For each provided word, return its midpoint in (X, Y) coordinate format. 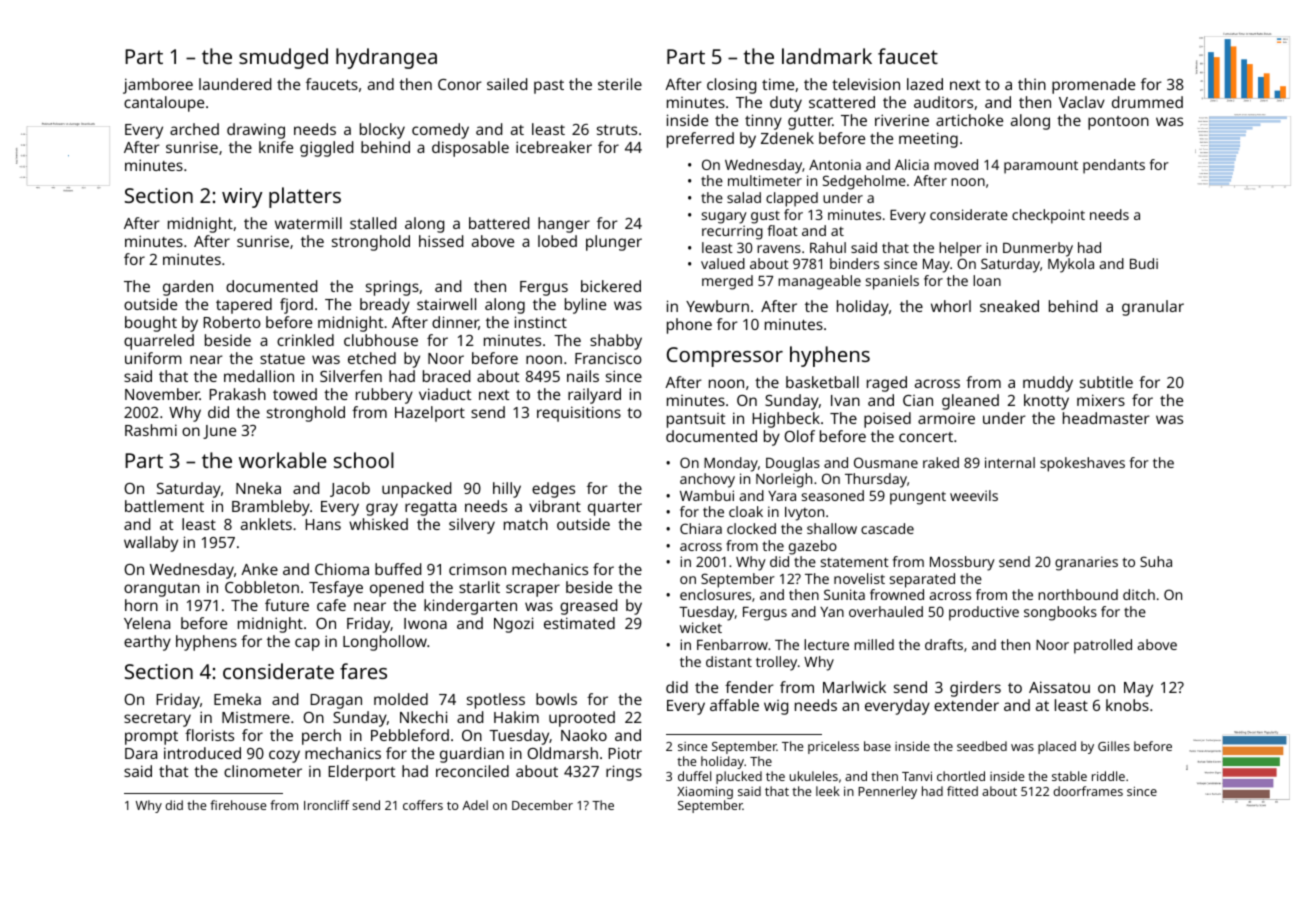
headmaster (1106, 418)
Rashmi (151, 430)
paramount (1041, 167)
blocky (382, 131)
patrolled (1103, 646)
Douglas (793, 464)
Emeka (237, 699)
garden (188, 288)
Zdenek (787, 138)
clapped (792, 199)
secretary (157, 720)
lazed (925, 84)
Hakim (516, 717)
